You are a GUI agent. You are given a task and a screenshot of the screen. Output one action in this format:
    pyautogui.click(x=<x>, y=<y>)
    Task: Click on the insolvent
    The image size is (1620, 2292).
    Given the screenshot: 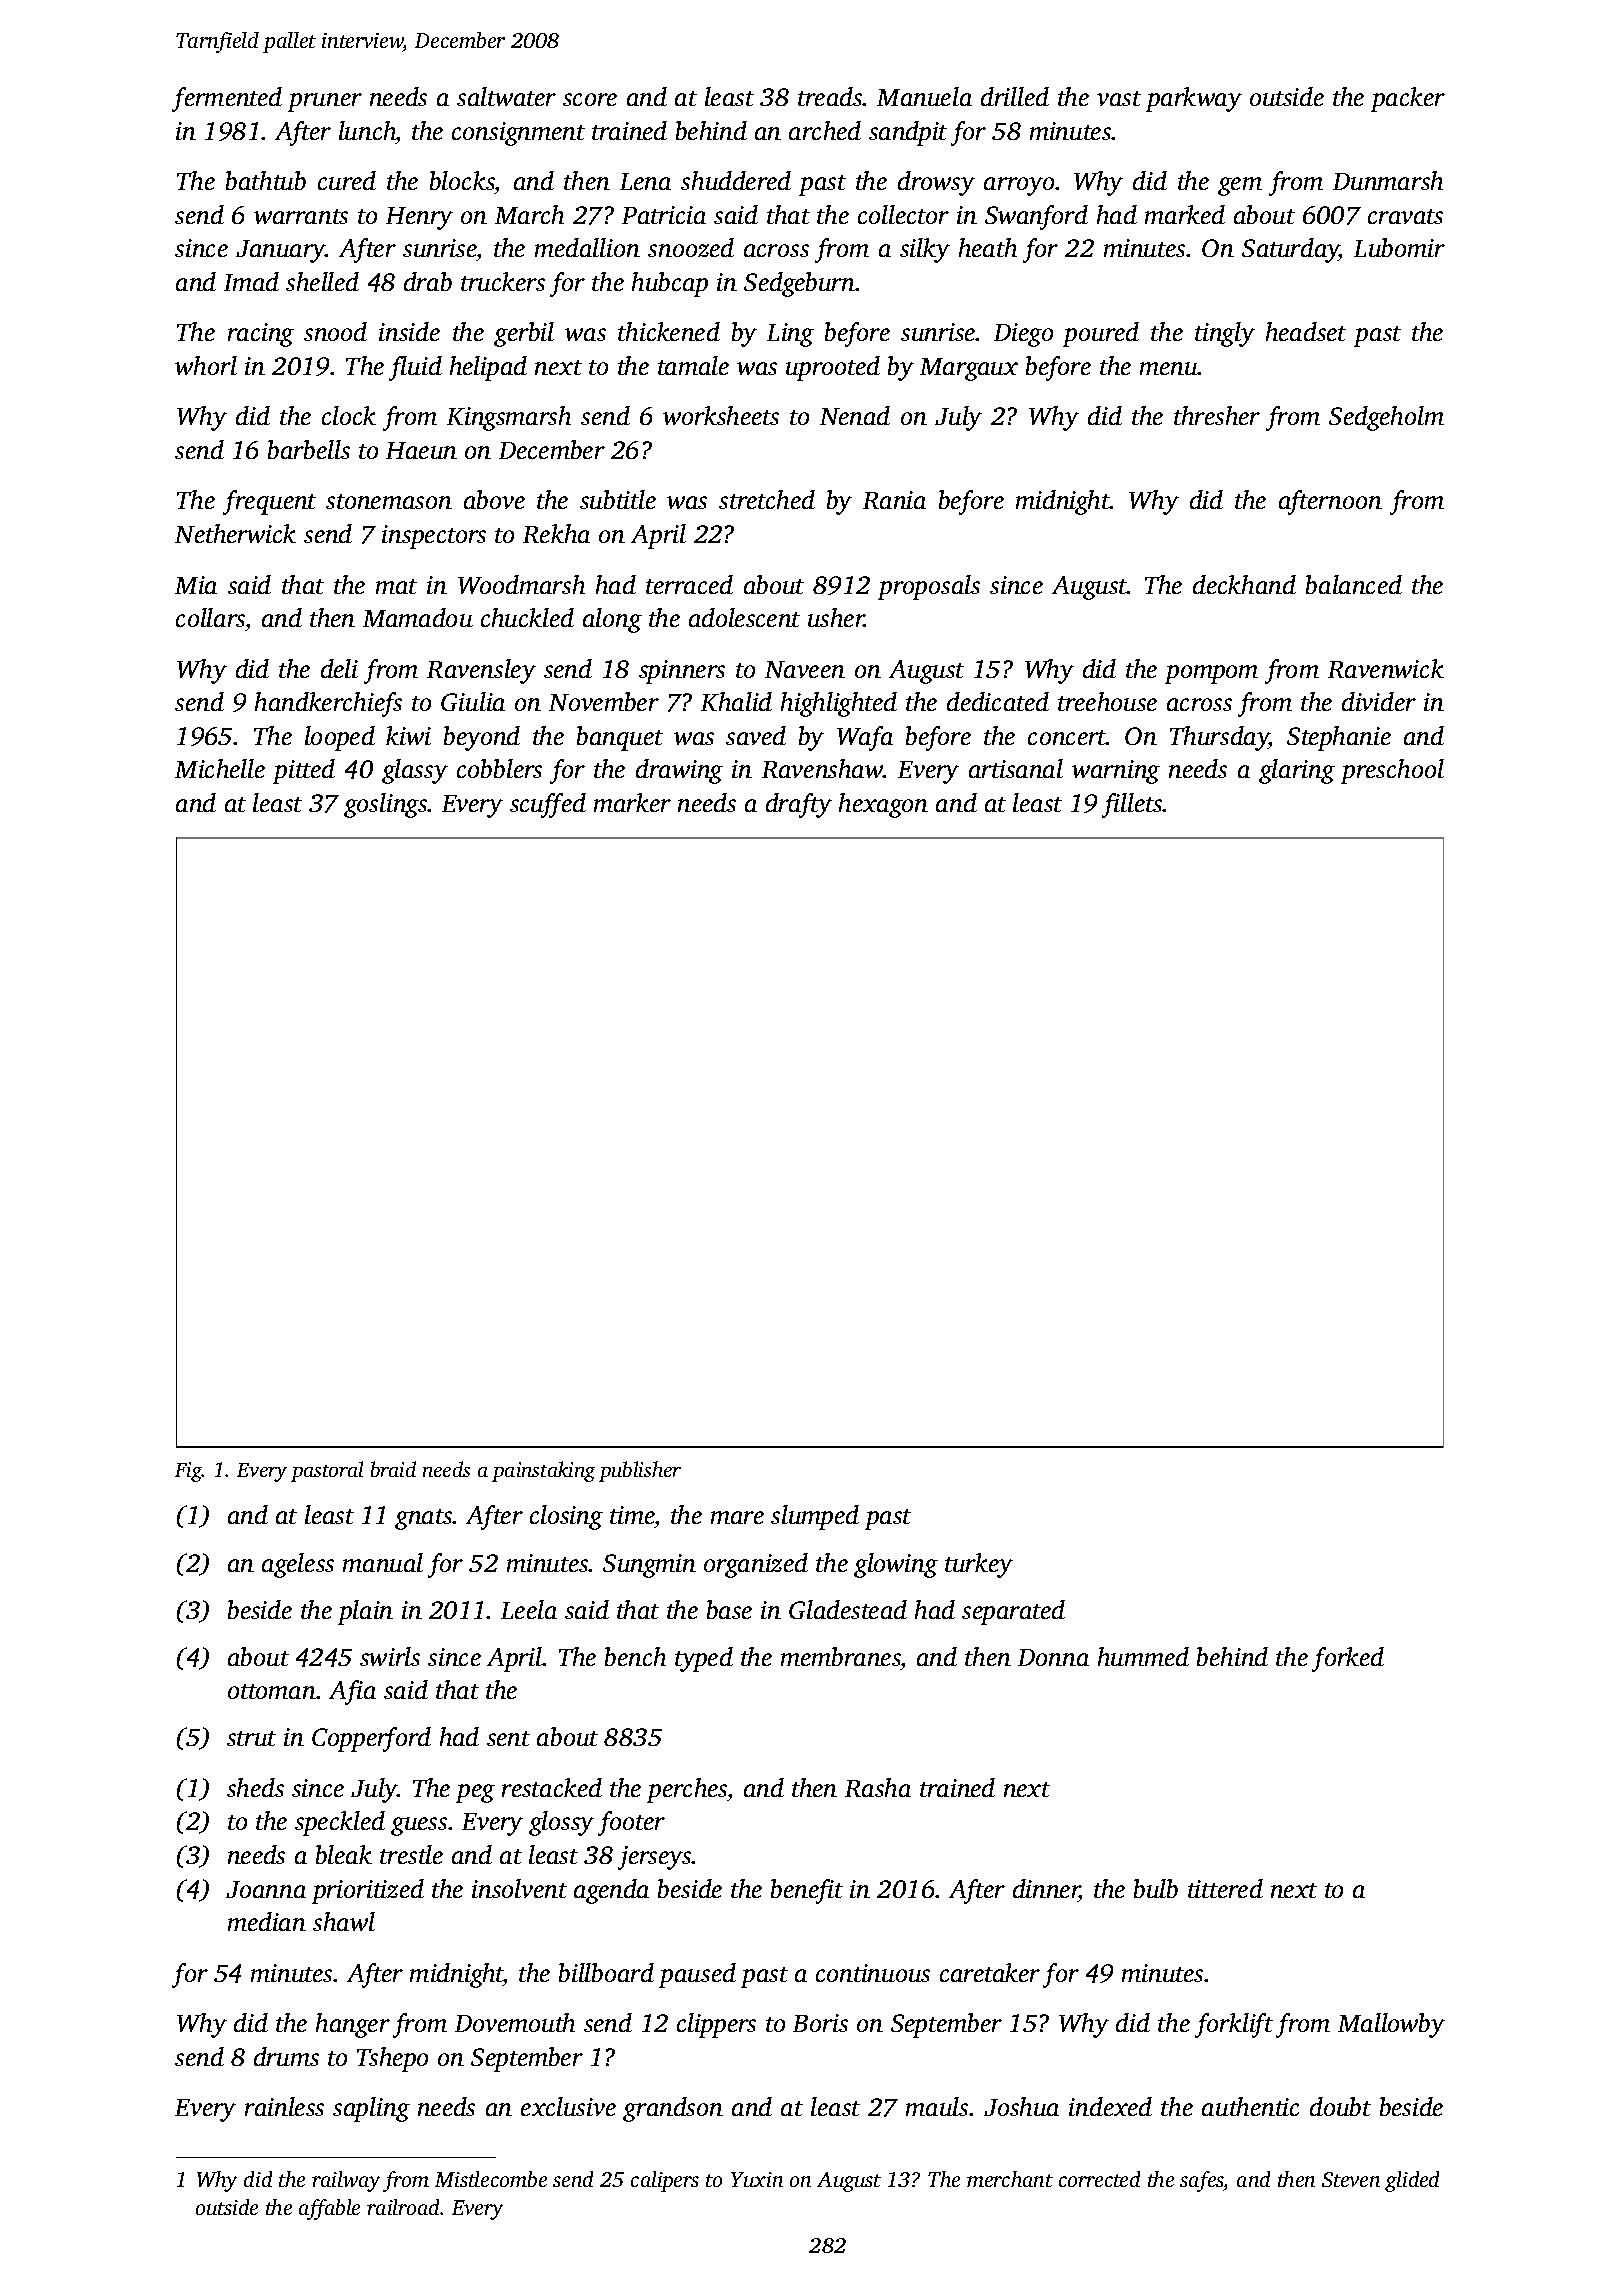 What is the action you would take?
    pyautogui.click(x=519, y=1888)
